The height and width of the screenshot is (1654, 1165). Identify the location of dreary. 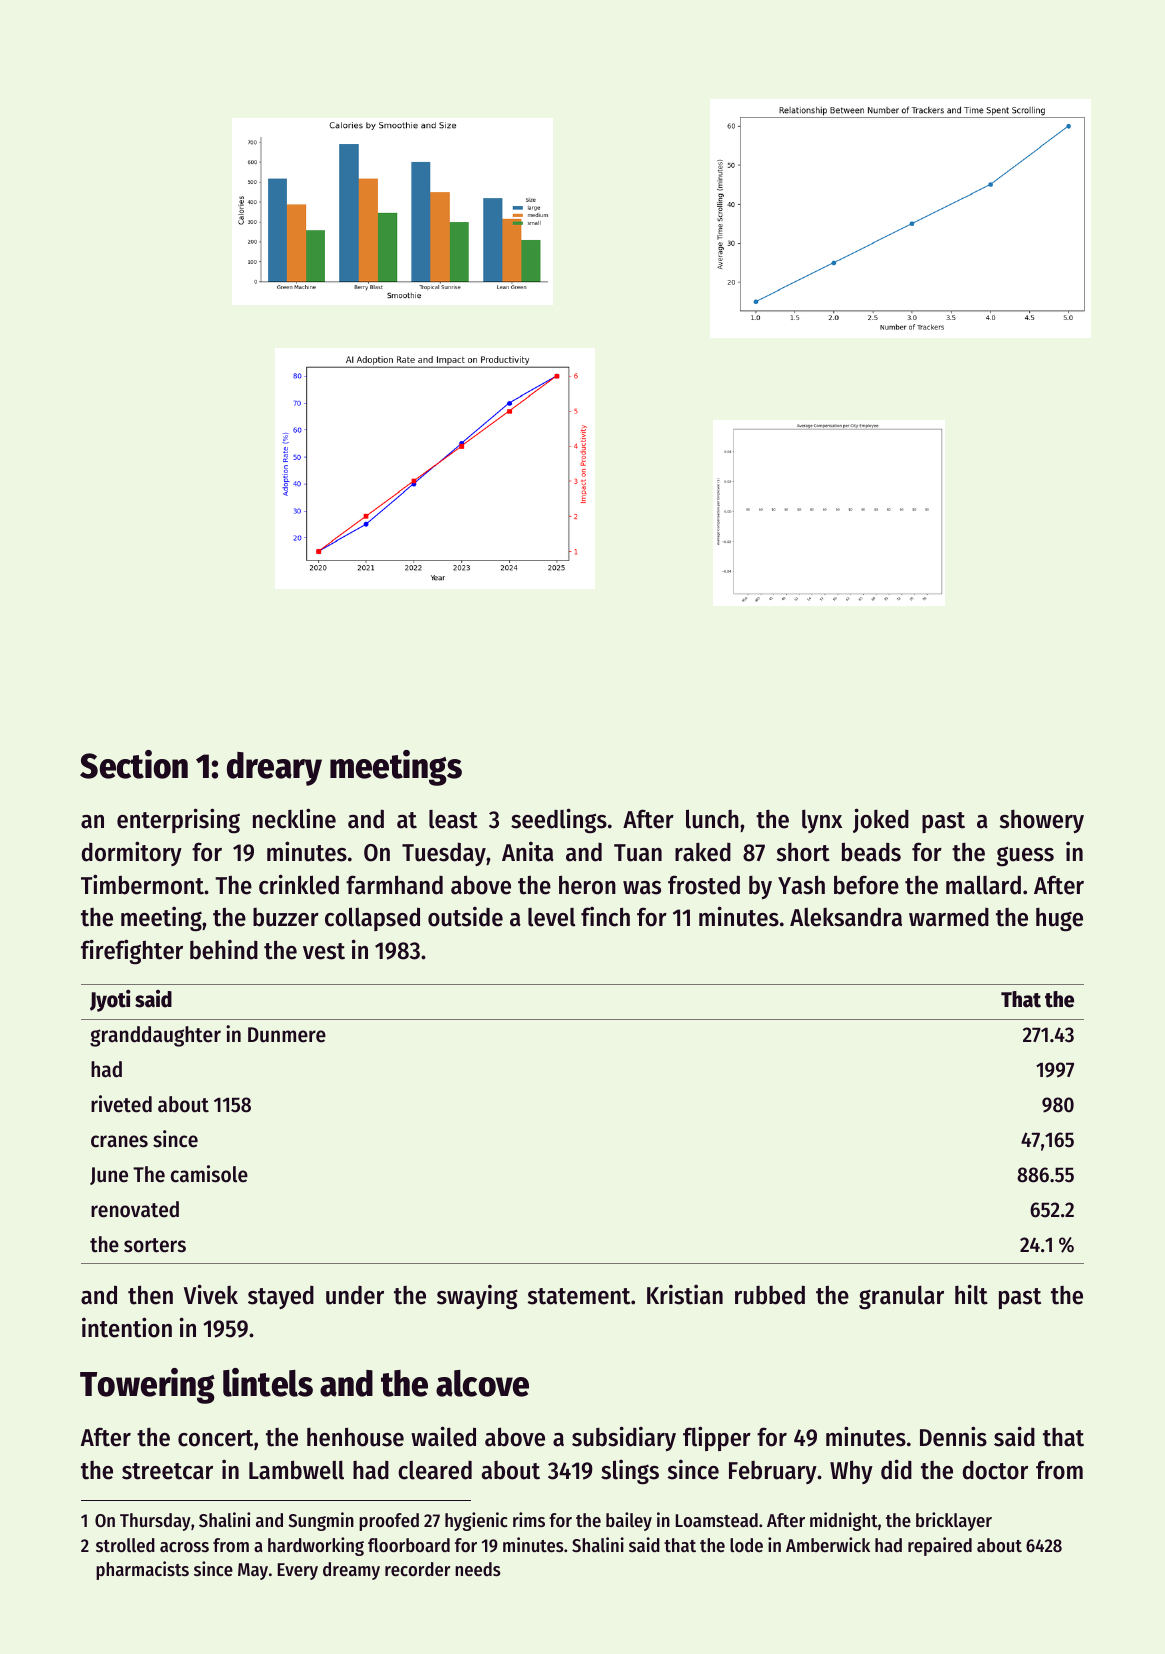
(274, 769).
